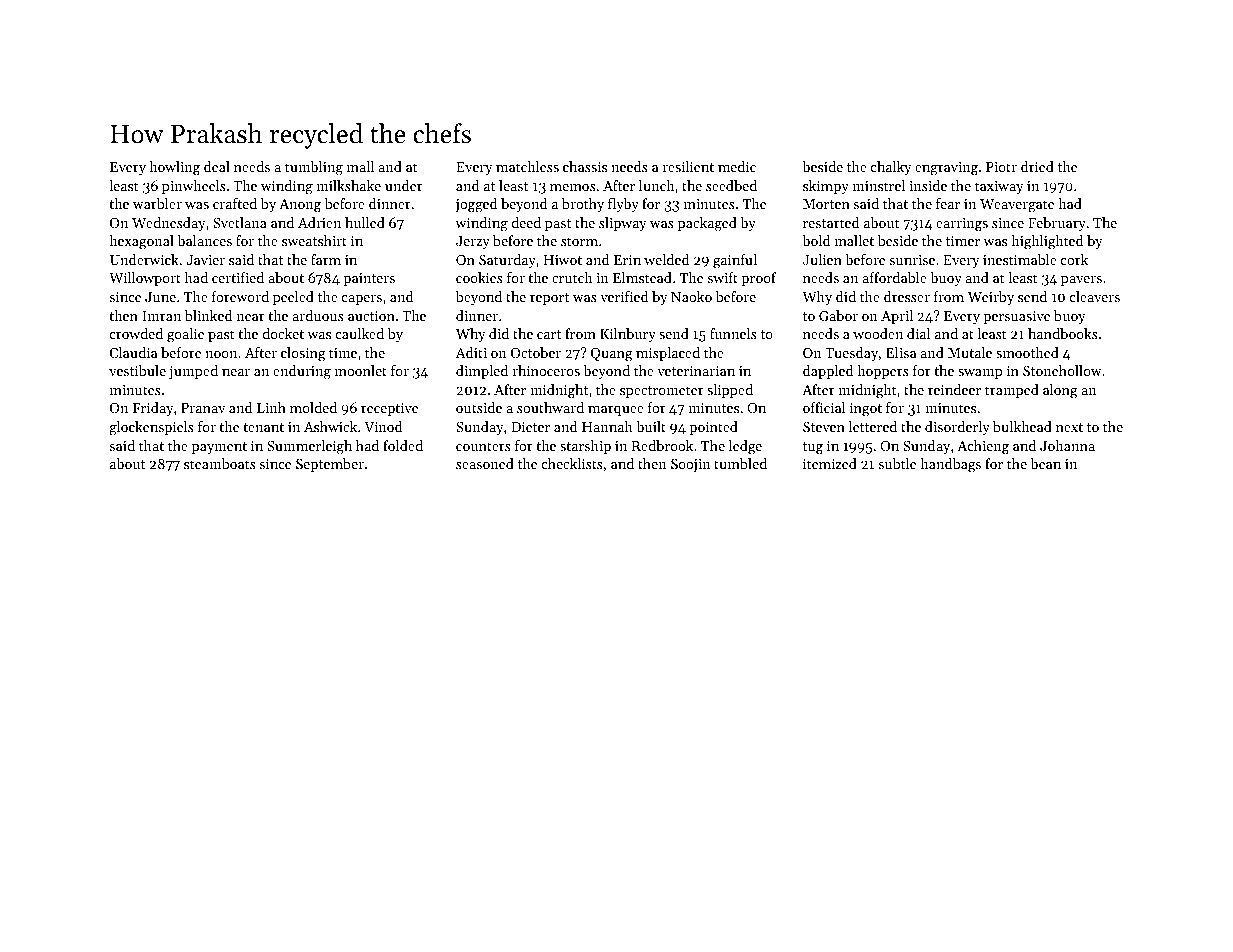 This image has height=952, width=1233. Describe the element at coordinates (194, 187) in the image. I see `pinwheels` at that location.
